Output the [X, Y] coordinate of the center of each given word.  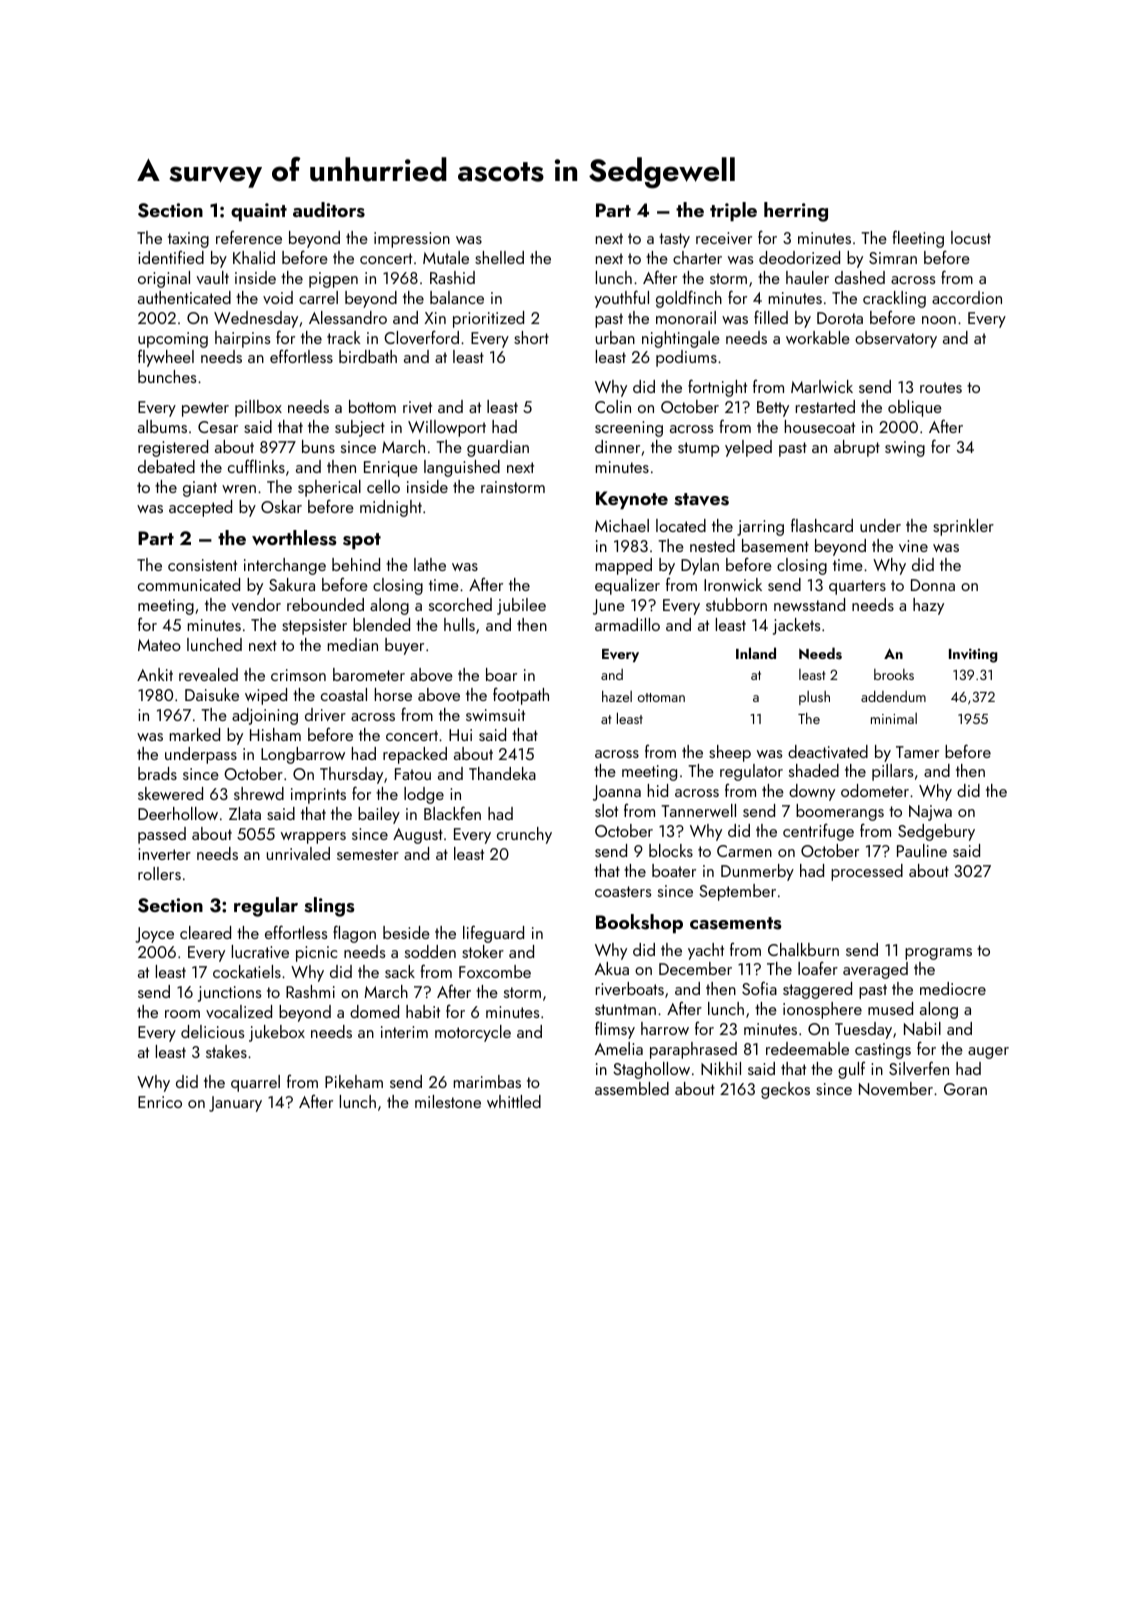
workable [818, 337]
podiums [686, 358]
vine [913, 546]
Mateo [159, 645]
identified [171, 257]
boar [501, 674]
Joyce [154, 935]
